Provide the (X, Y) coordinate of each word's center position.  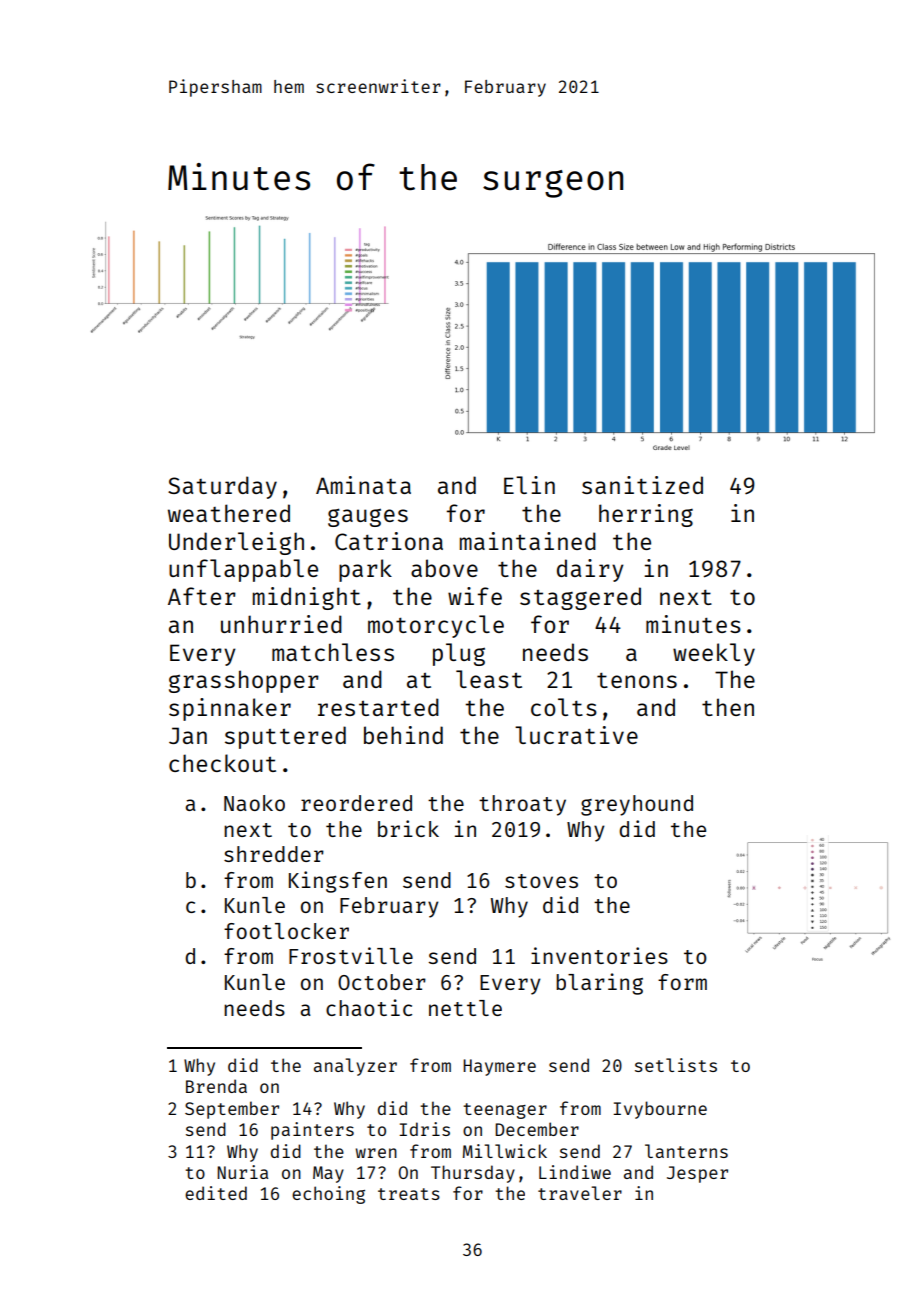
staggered (580, 598)
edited (216, 1193)
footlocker (286, 931)
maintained (528, 541)
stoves (541, 881)
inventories (599, 955)
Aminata (363, 485)
